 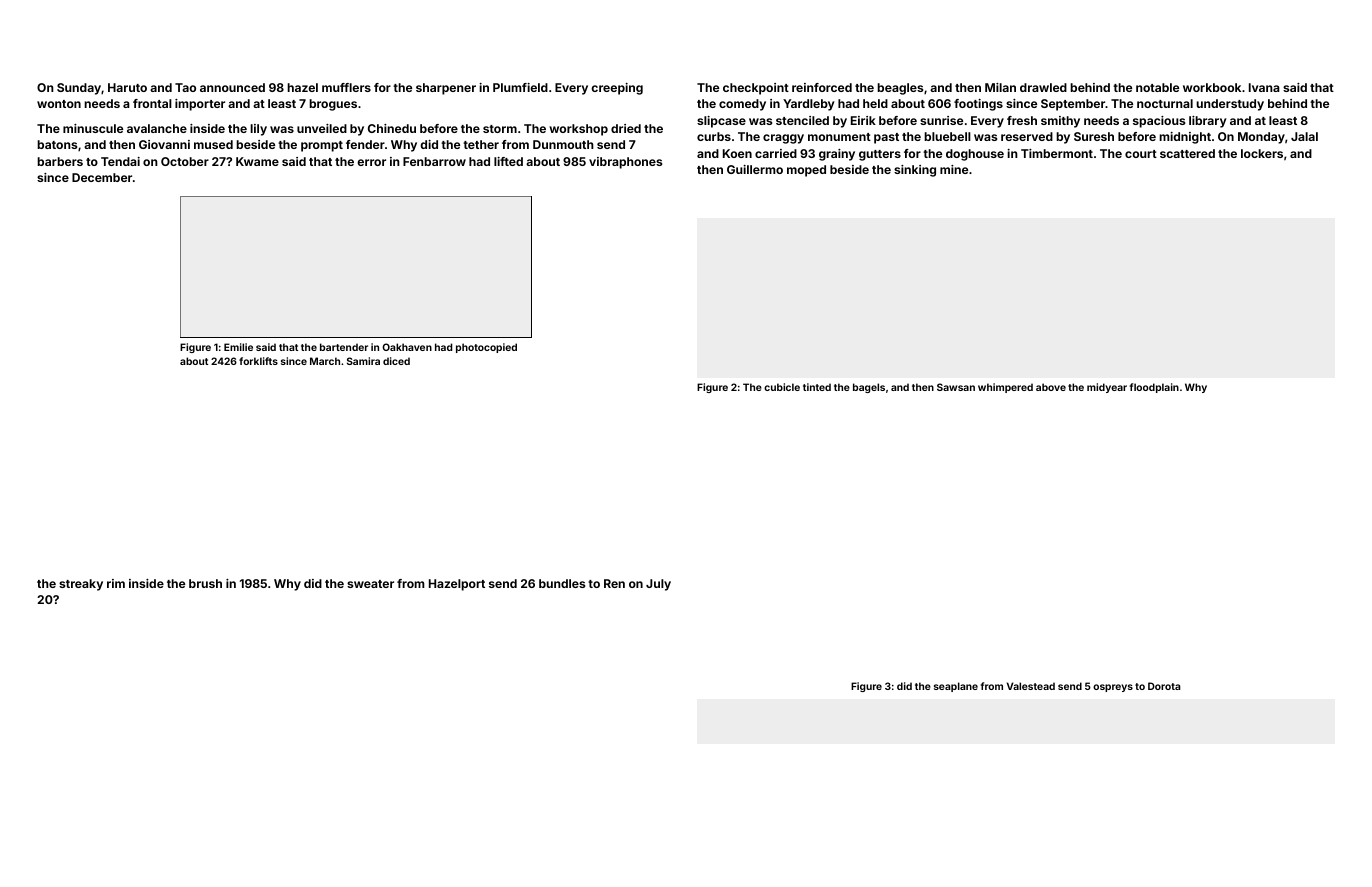 I want to click on streaky, so click(x=81, y=585).
